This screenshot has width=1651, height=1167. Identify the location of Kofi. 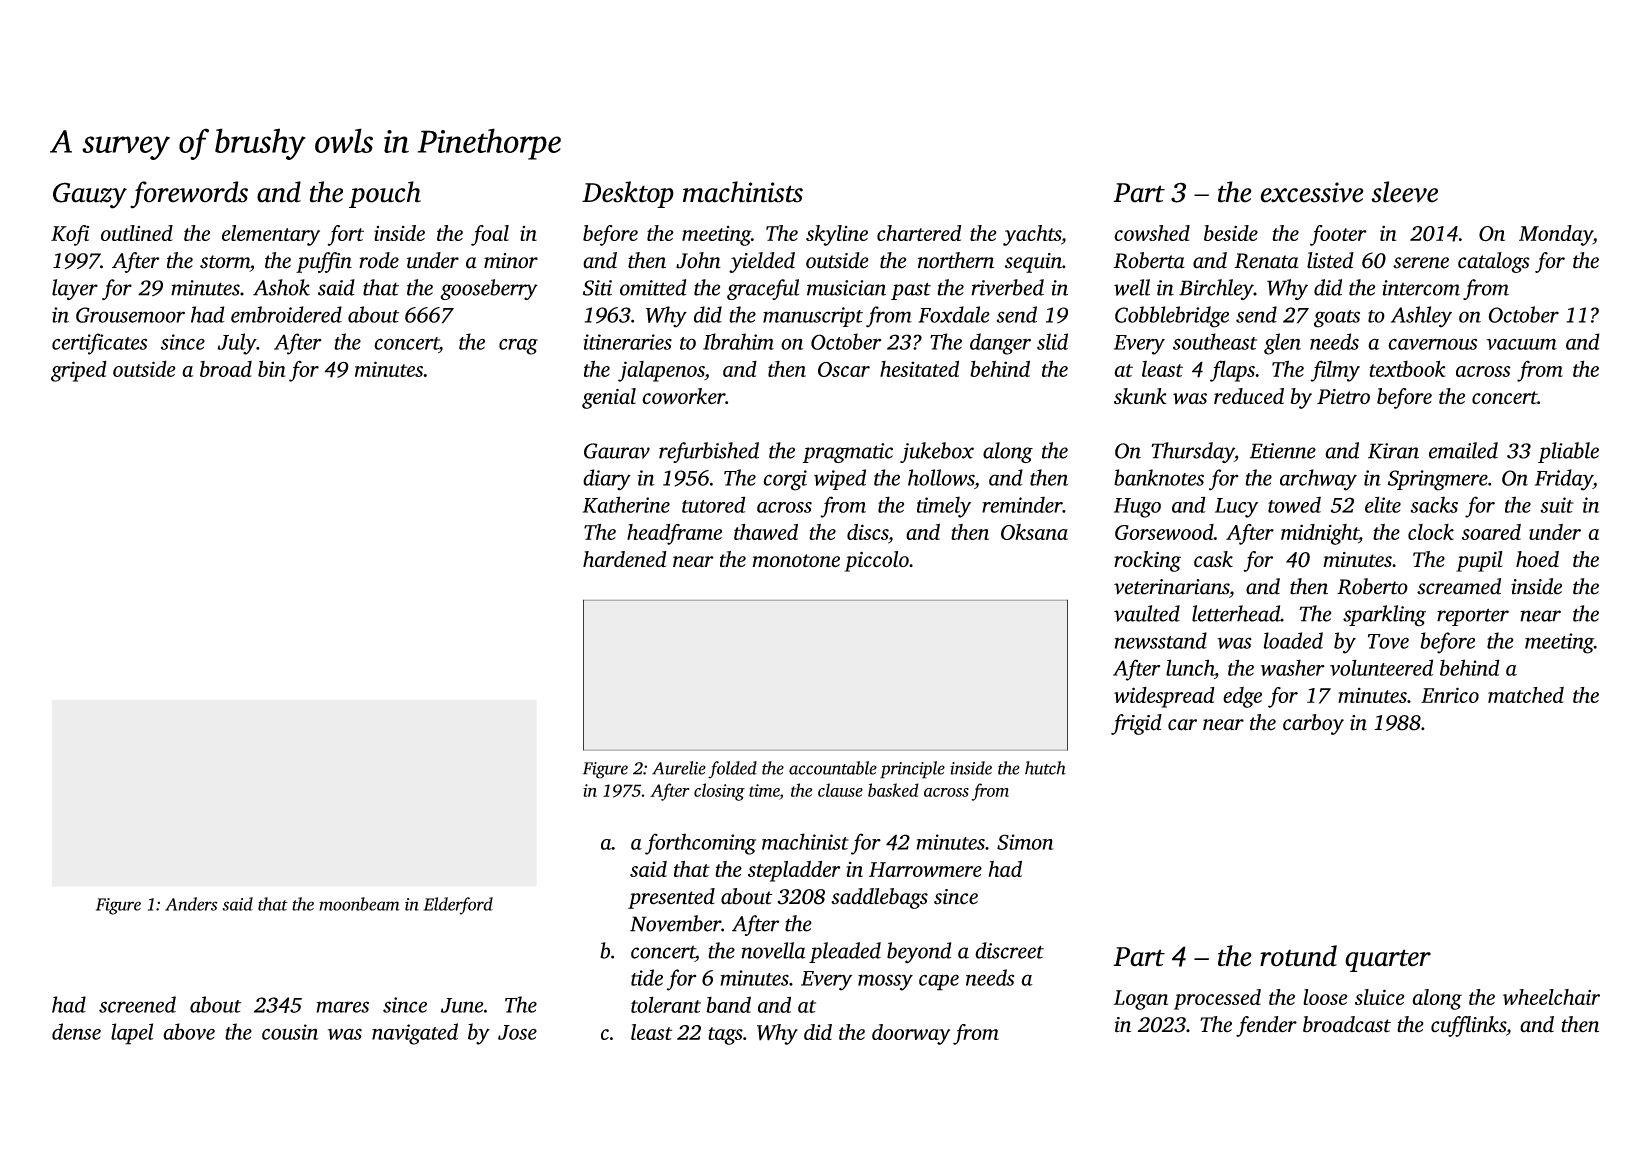
(70, 235).
